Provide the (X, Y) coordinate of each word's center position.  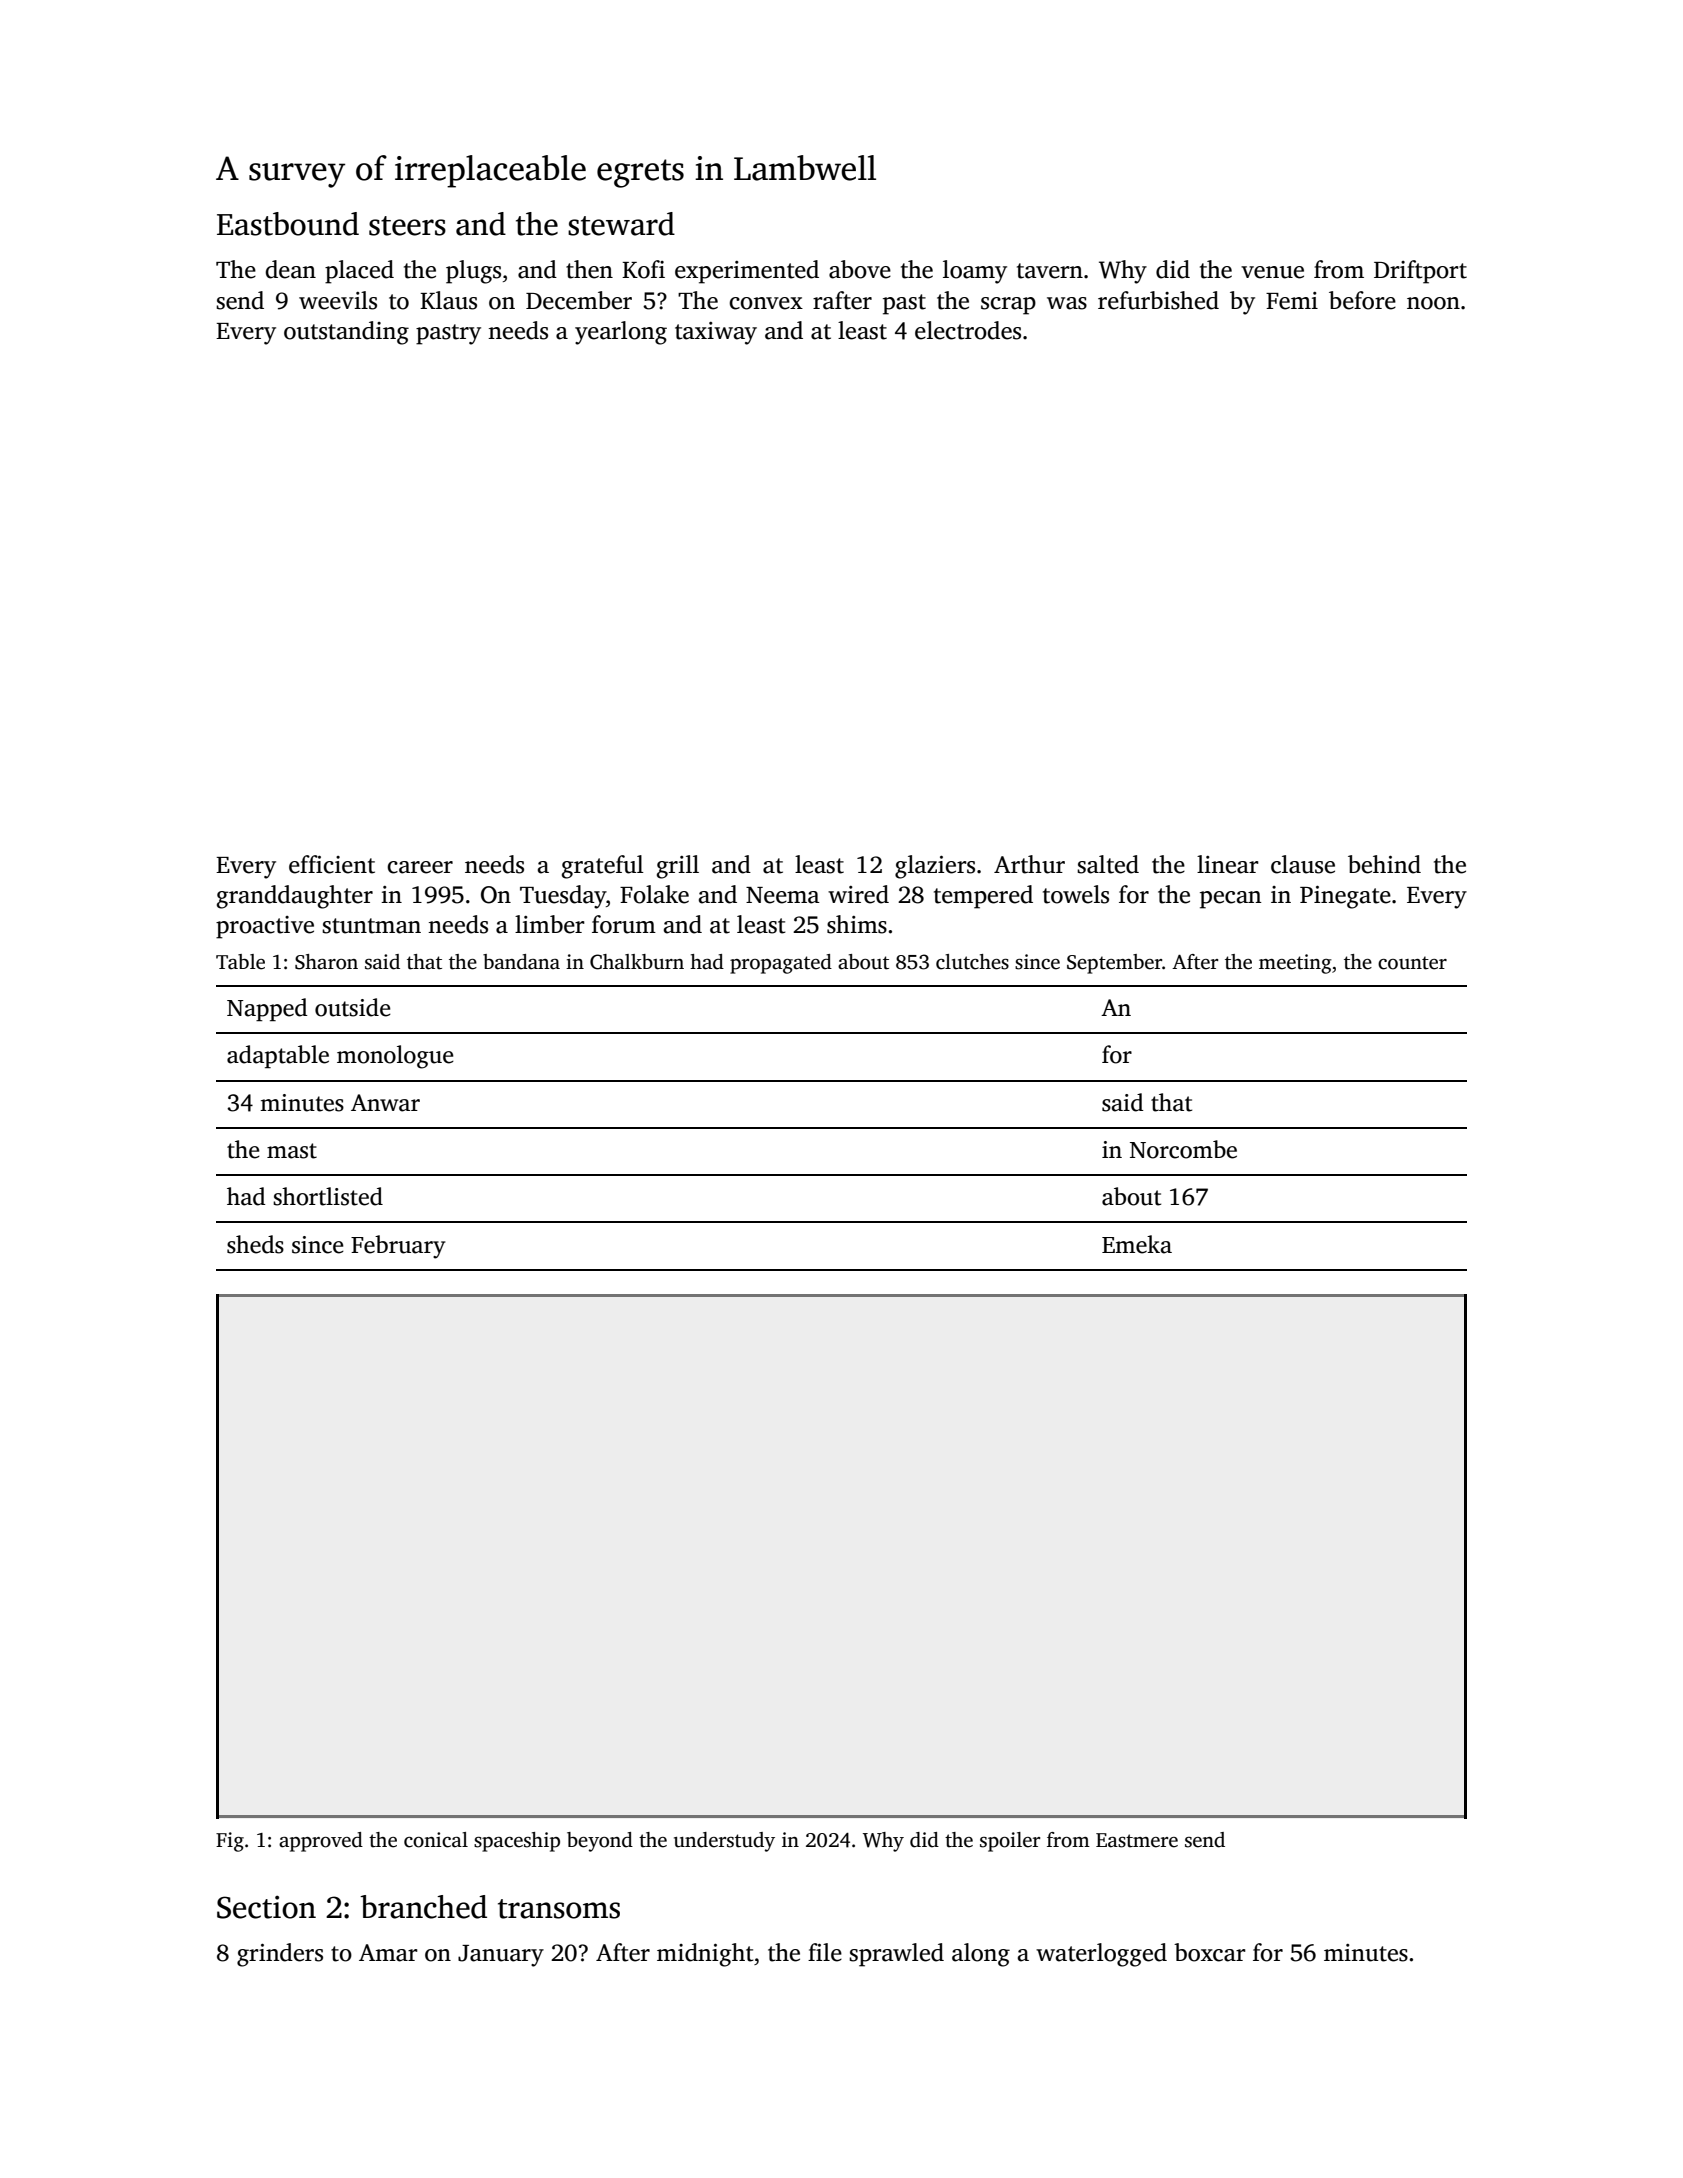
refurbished (1158, 300)
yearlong (621, 333)
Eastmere (1137, 1840)
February (398, 1247)
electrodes (968, 330)
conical (436, 1840)
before (1362, 300)
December (579, 300)
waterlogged (1101, 1955)
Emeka (1137, 1244)
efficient (332, 864)
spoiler (1010, 1842)
